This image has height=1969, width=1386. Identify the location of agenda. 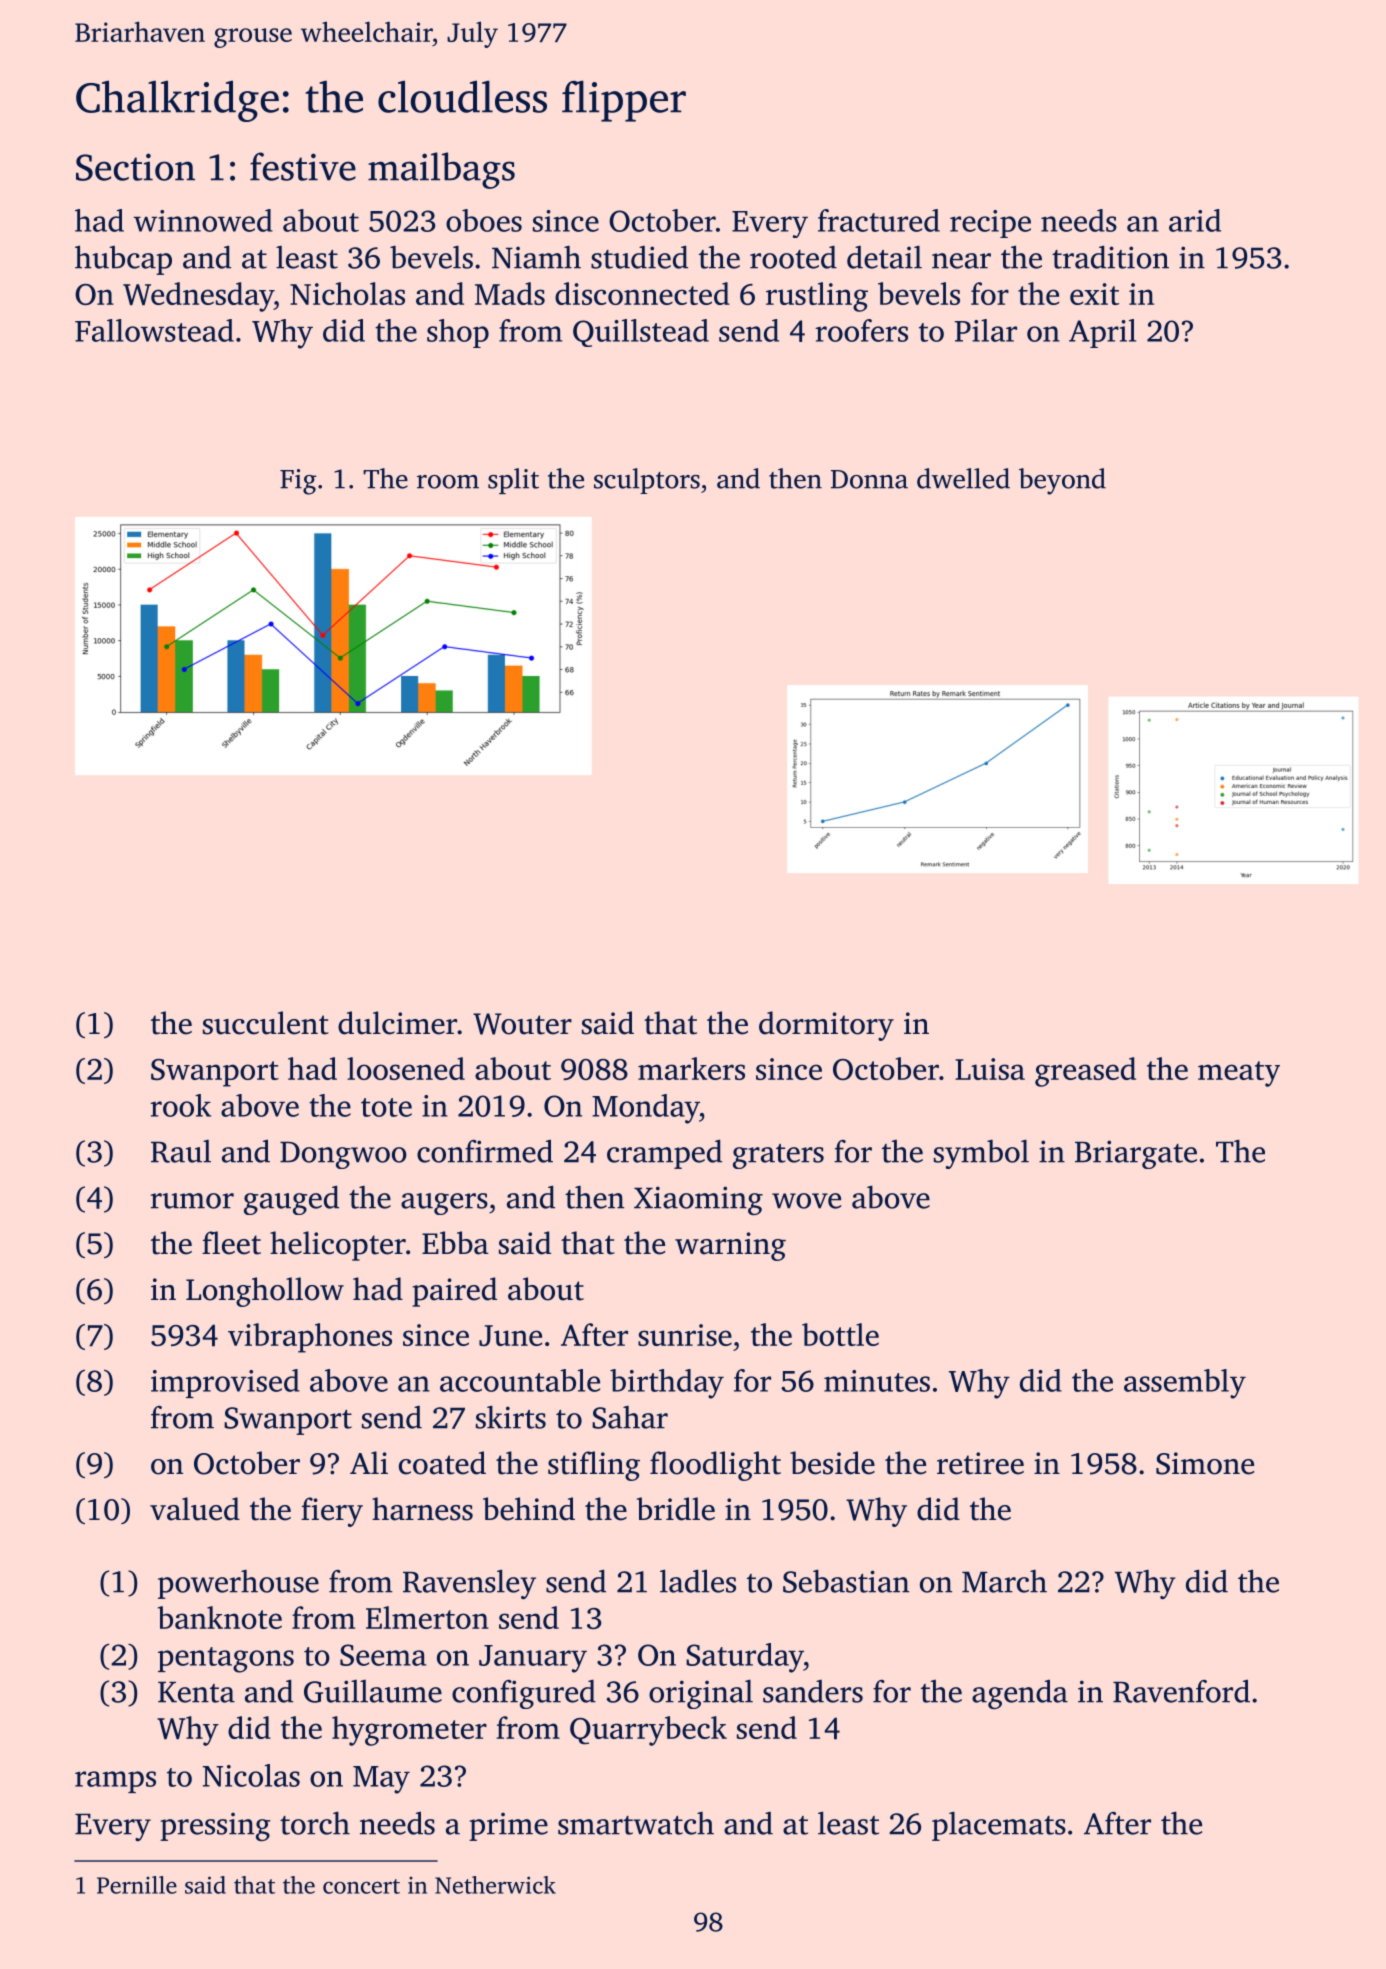
(1020, 1694).
